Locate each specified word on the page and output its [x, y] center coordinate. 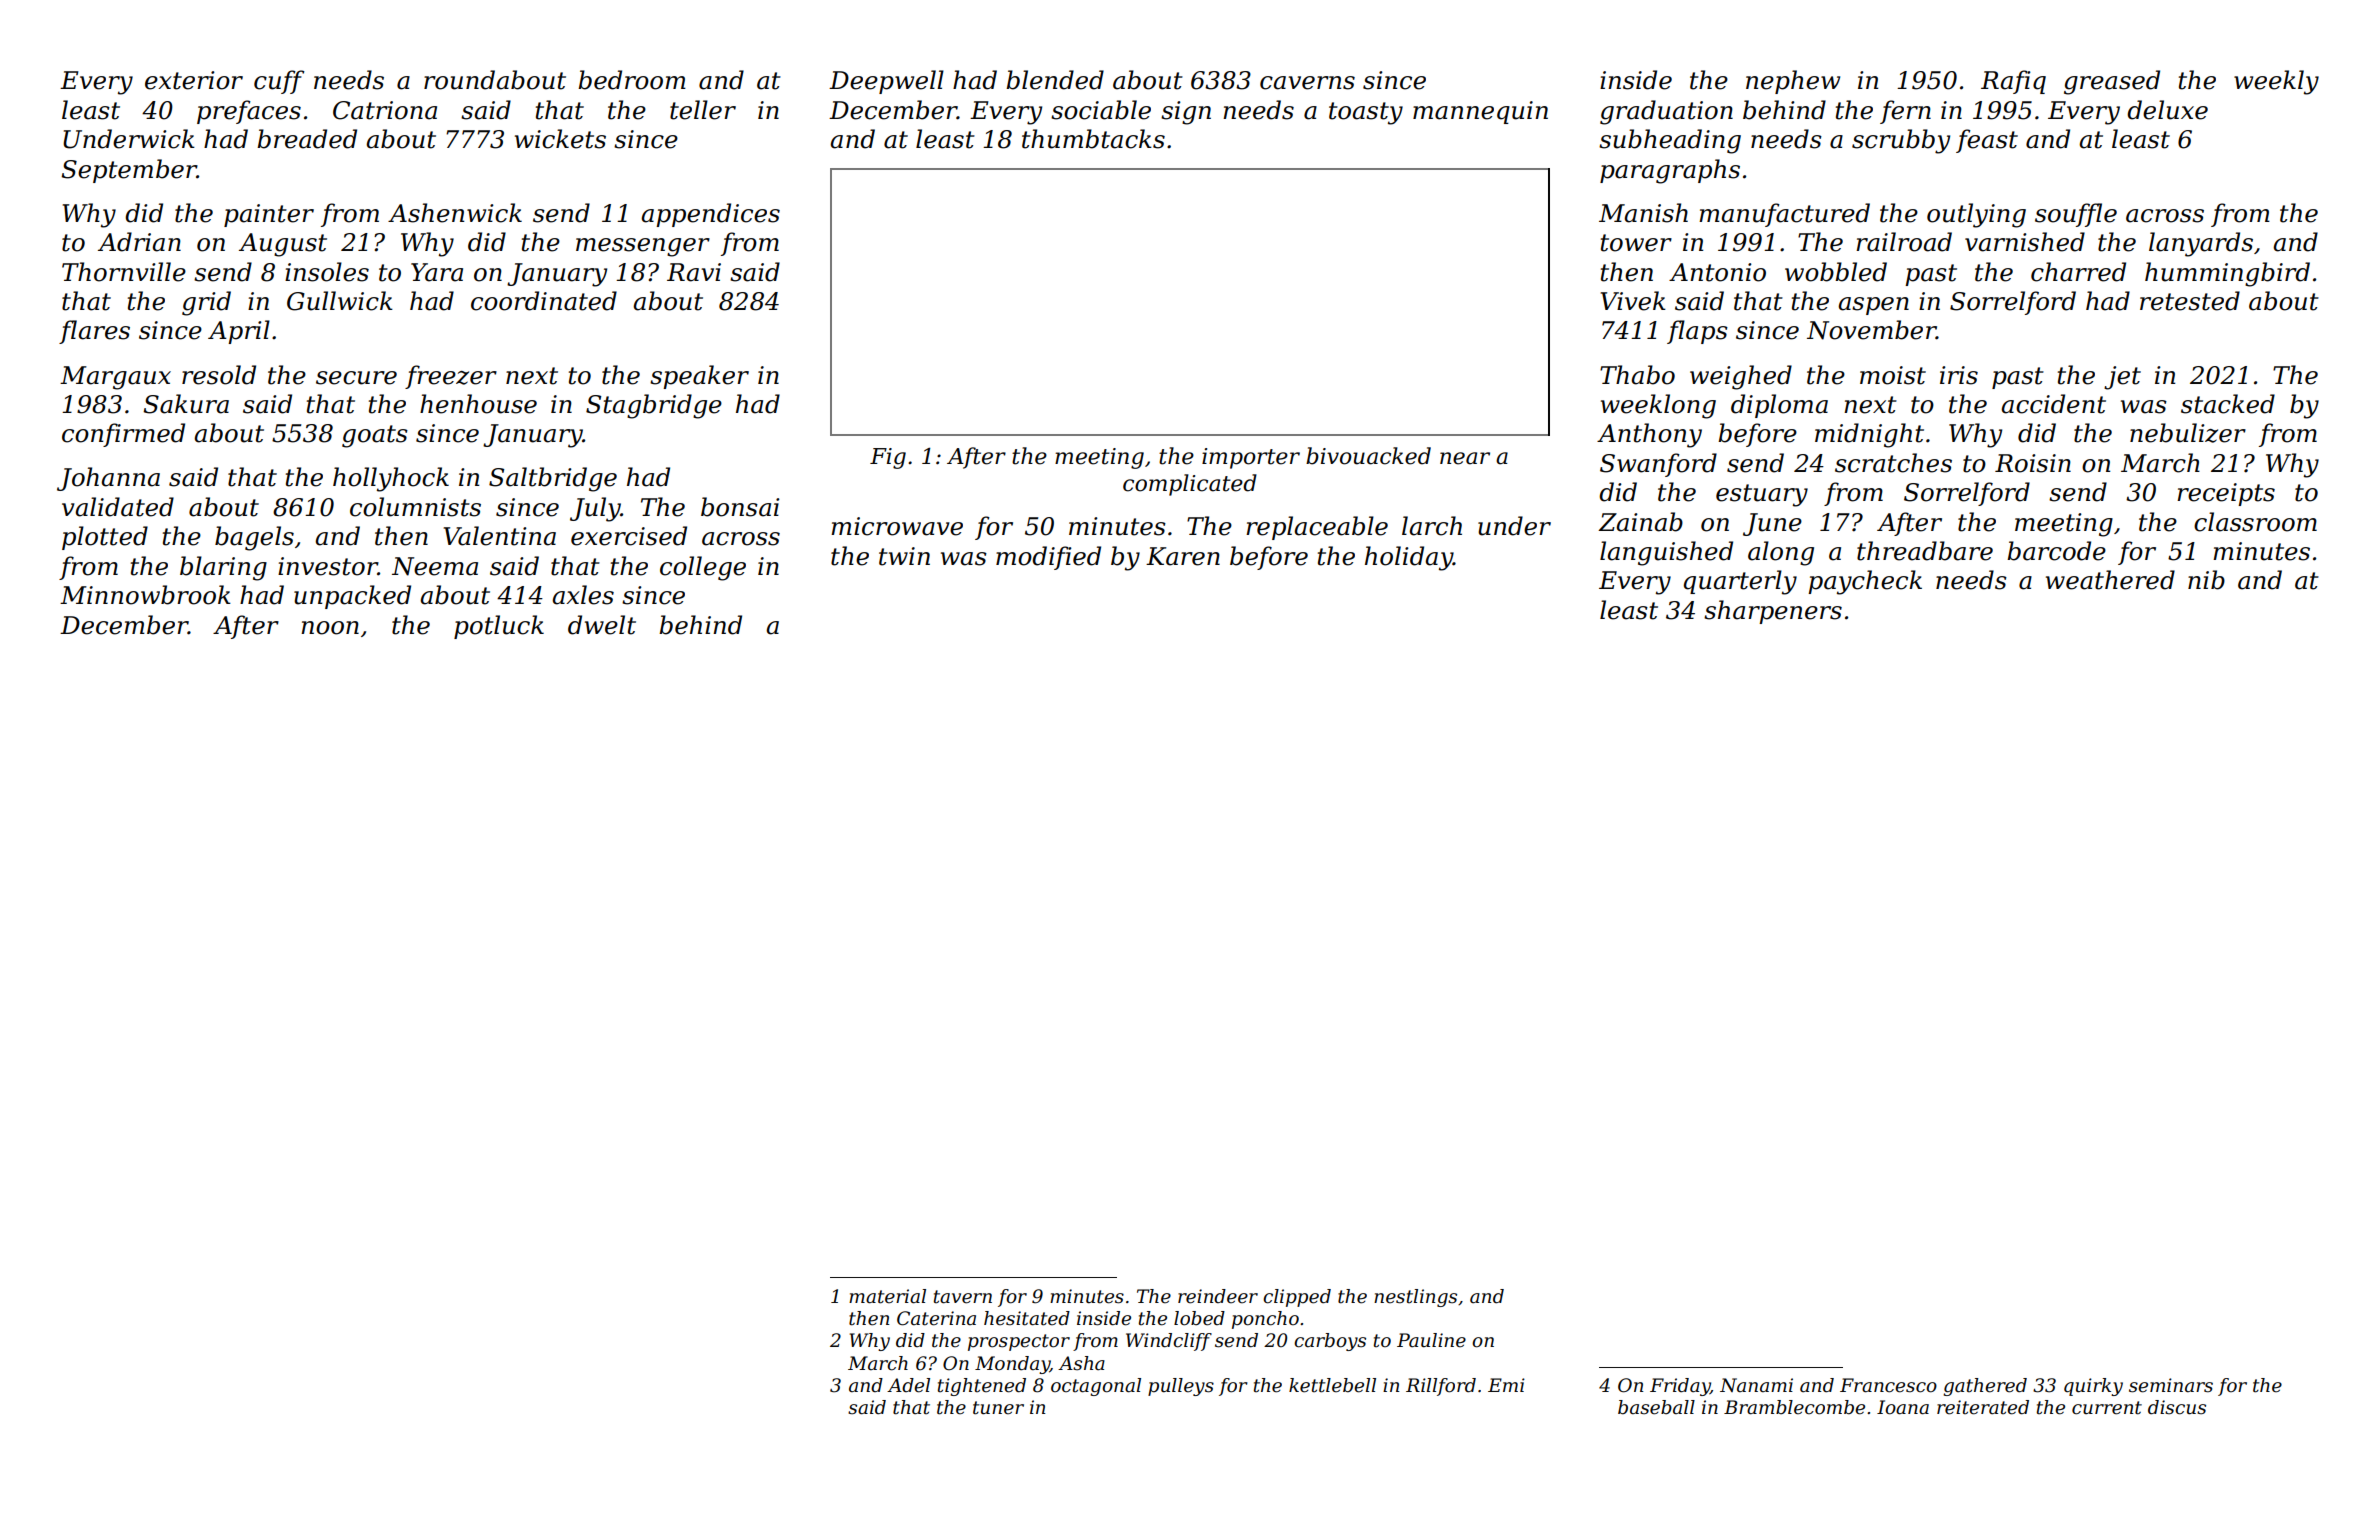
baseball [1656, 1407]
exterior [194, 80]
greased [2112, 82]
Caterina [936, 1318]
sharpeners [1773, 612]
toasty [1366, 113]
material [887, 1296]
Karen [1183, 556]
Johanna [108, 479]
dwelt [602, 625]
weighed [1741, 377]
